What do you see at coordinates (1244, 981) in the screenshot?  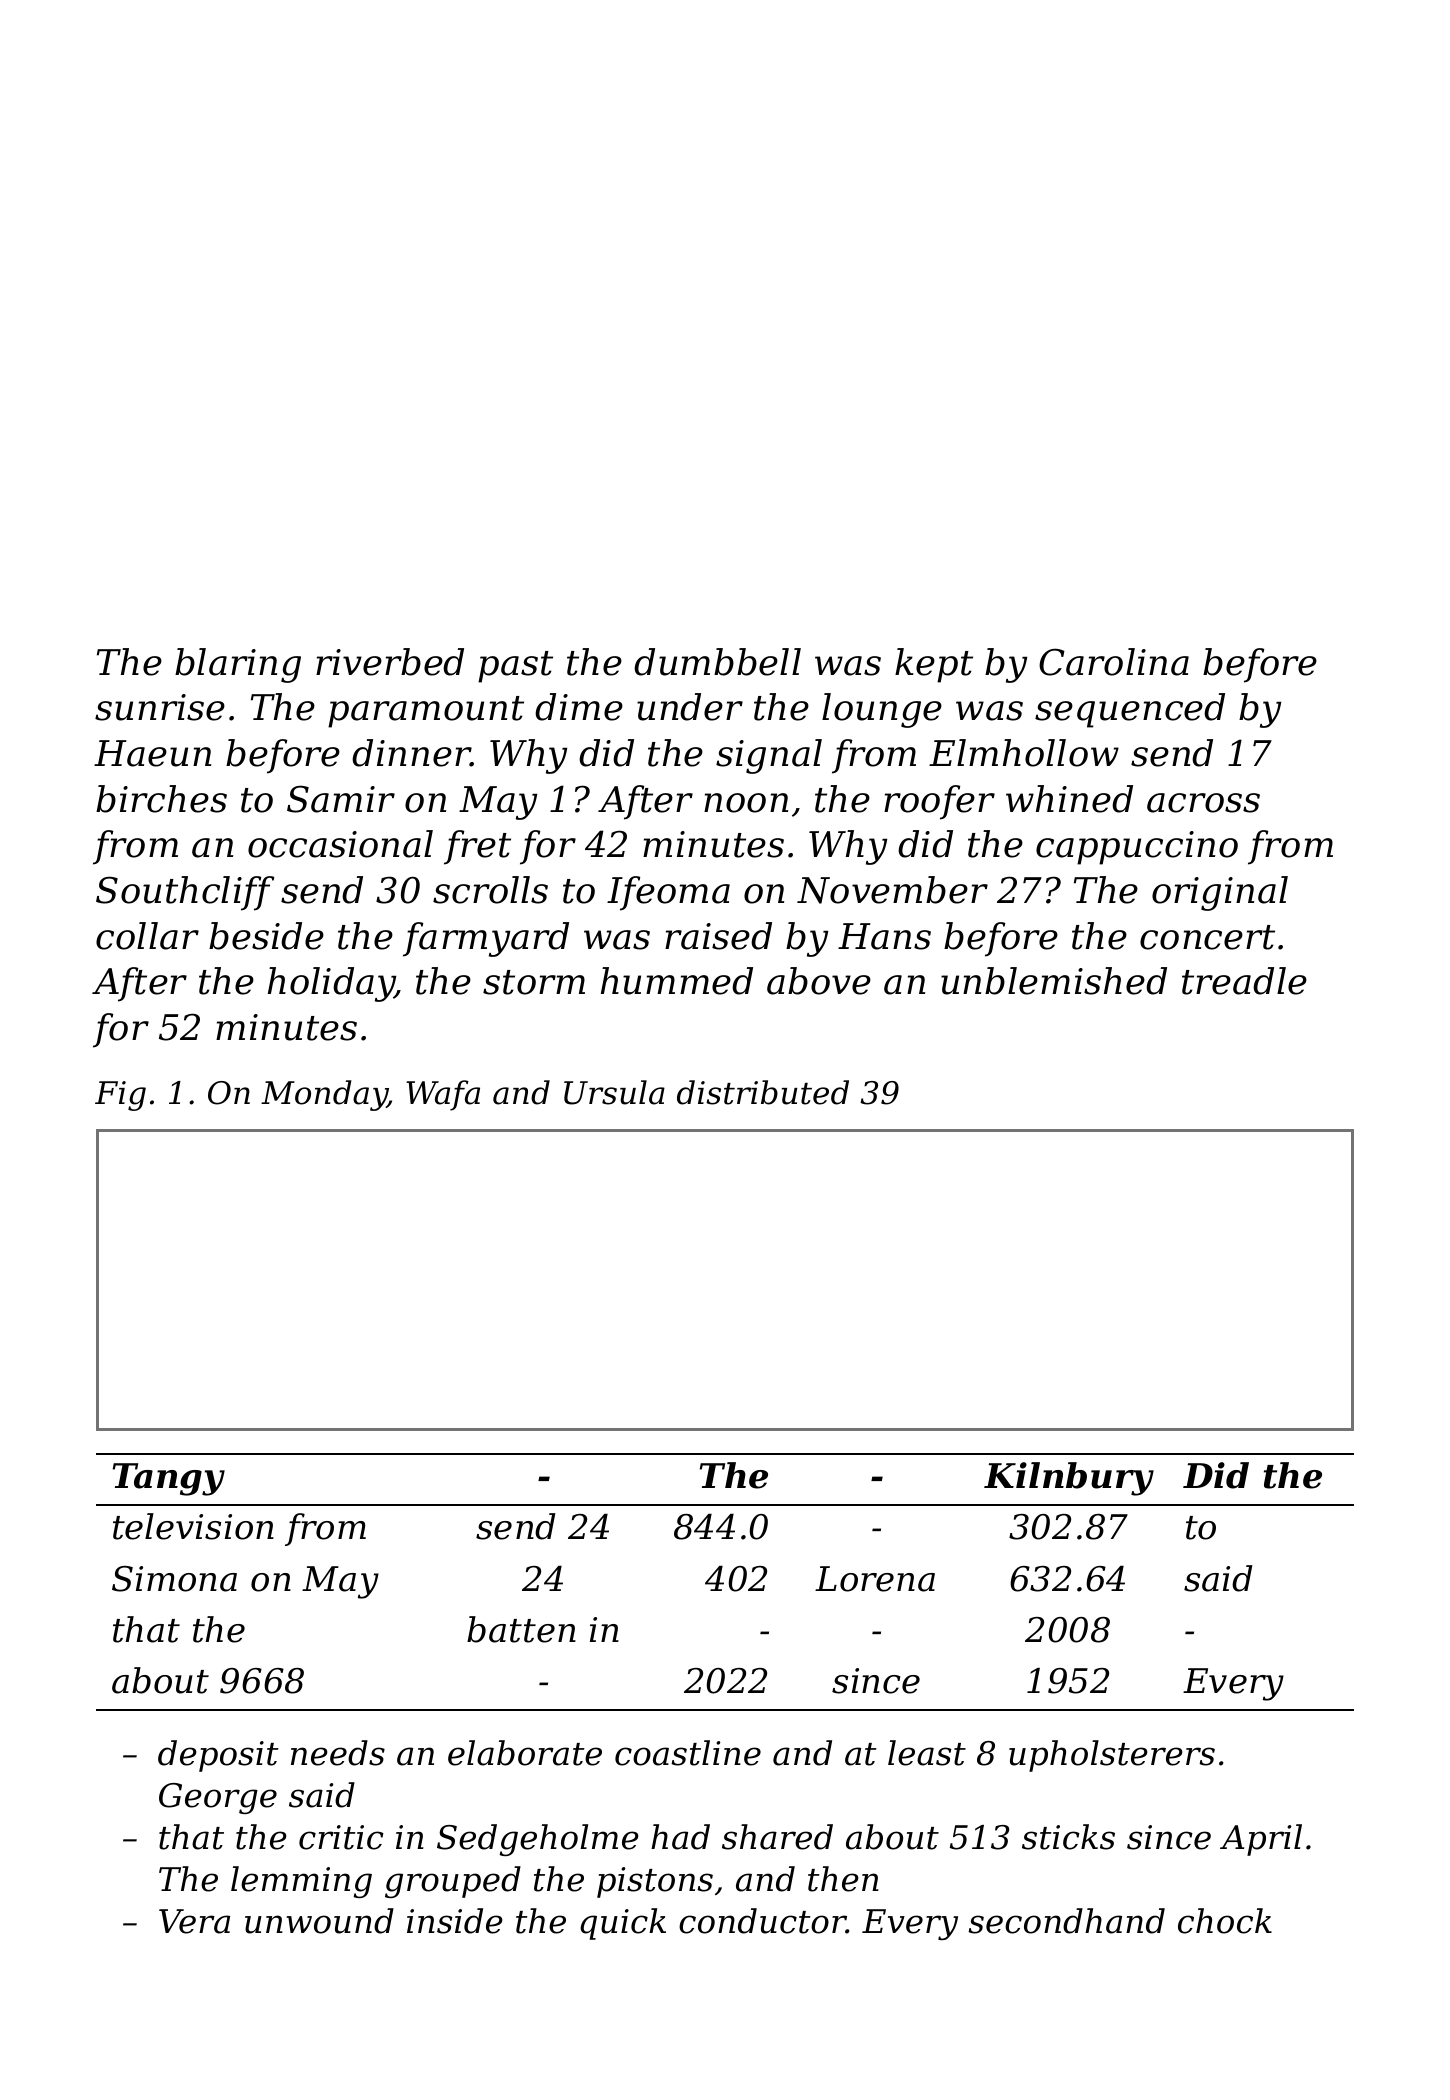 I see `treadle` at bounding box center [1244, 981].
